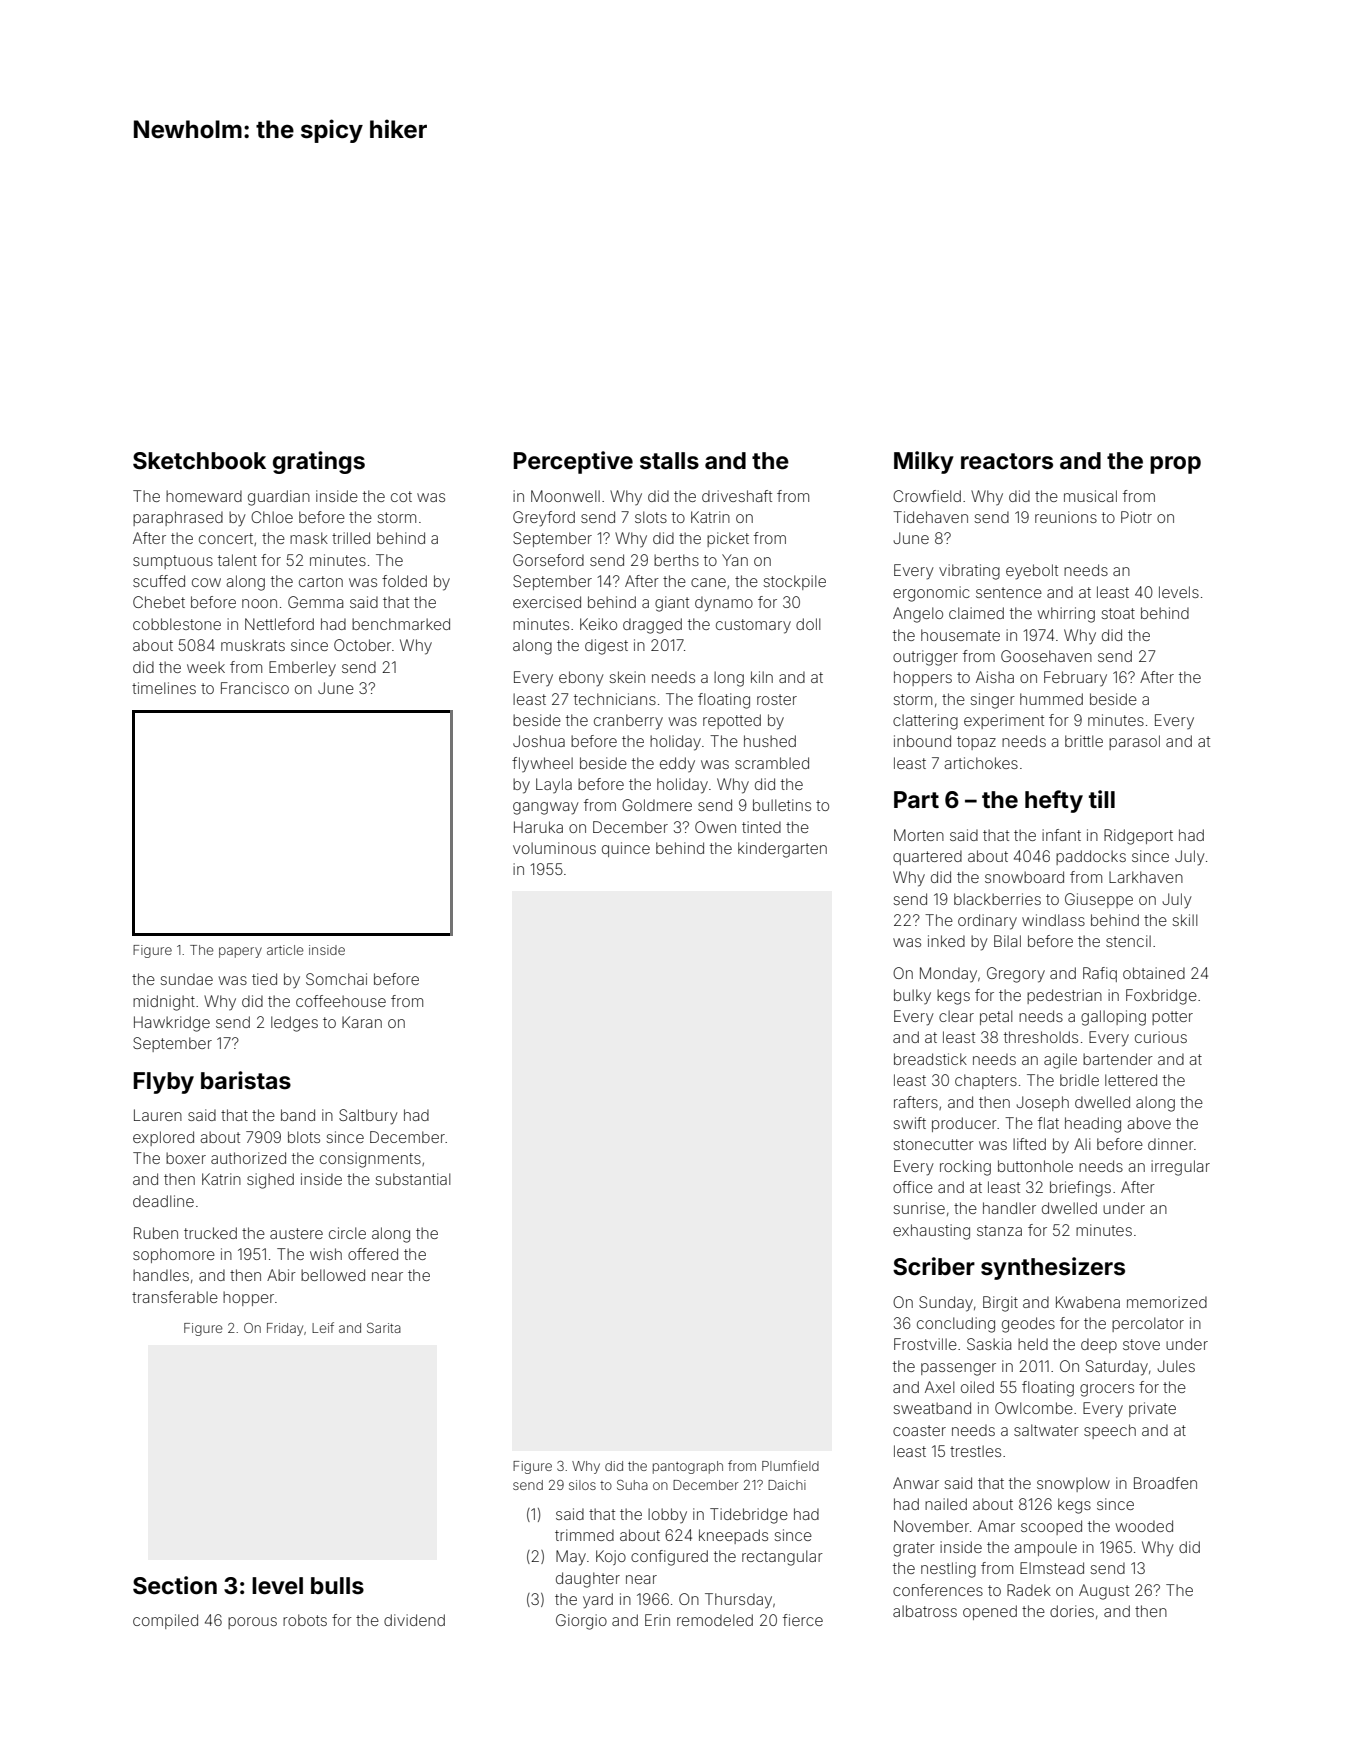 The height and width of the image is (1741, 1345). I want to click on quartered, so click(927, 857).
